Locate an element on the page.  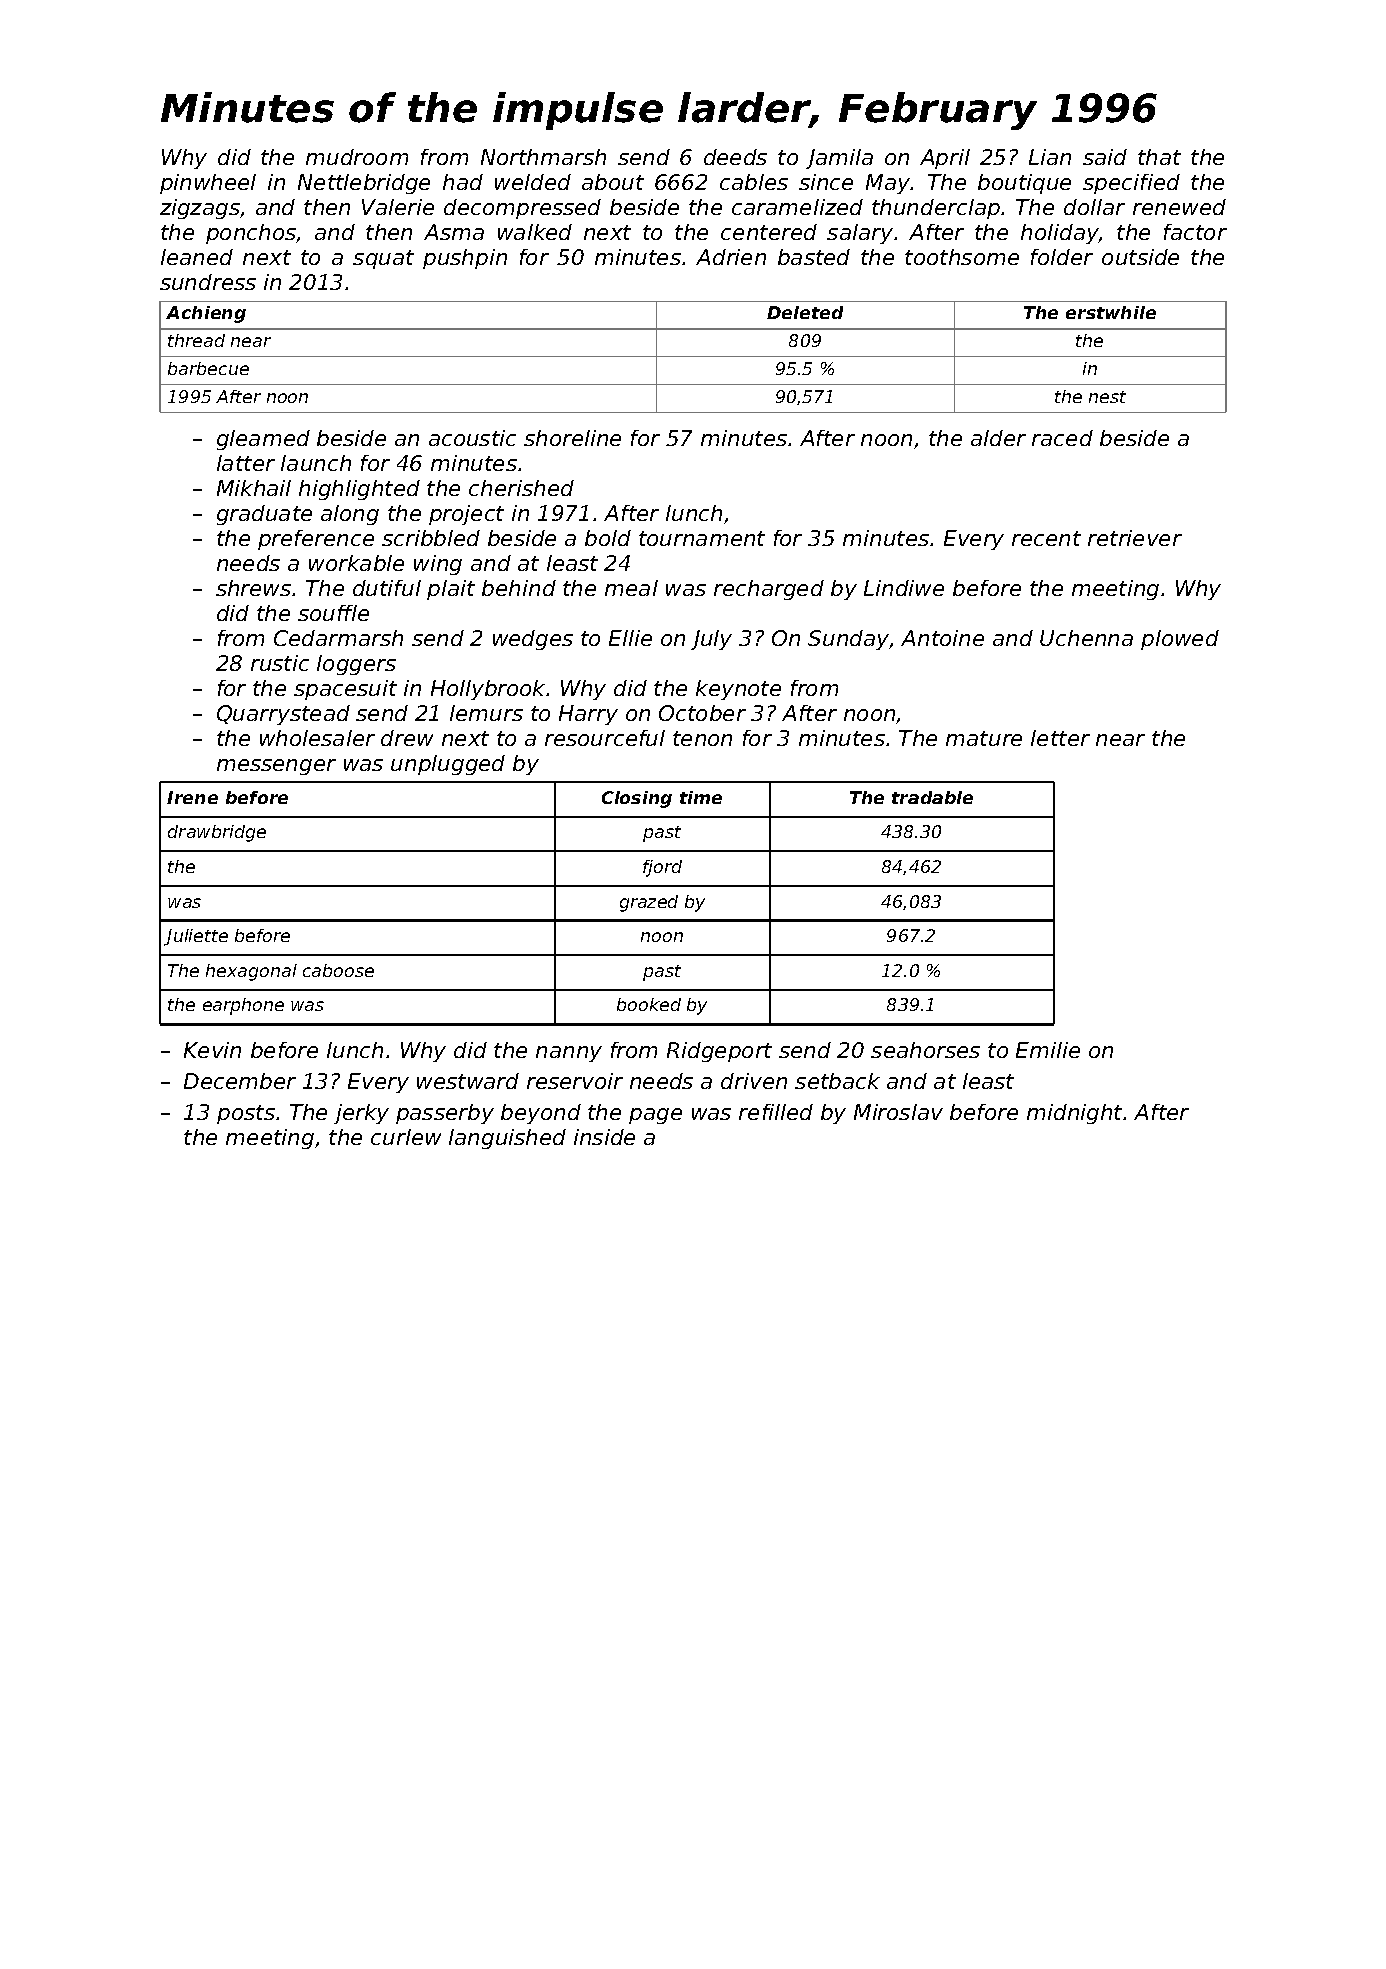
messenger is located at coordinates (276, 767).
